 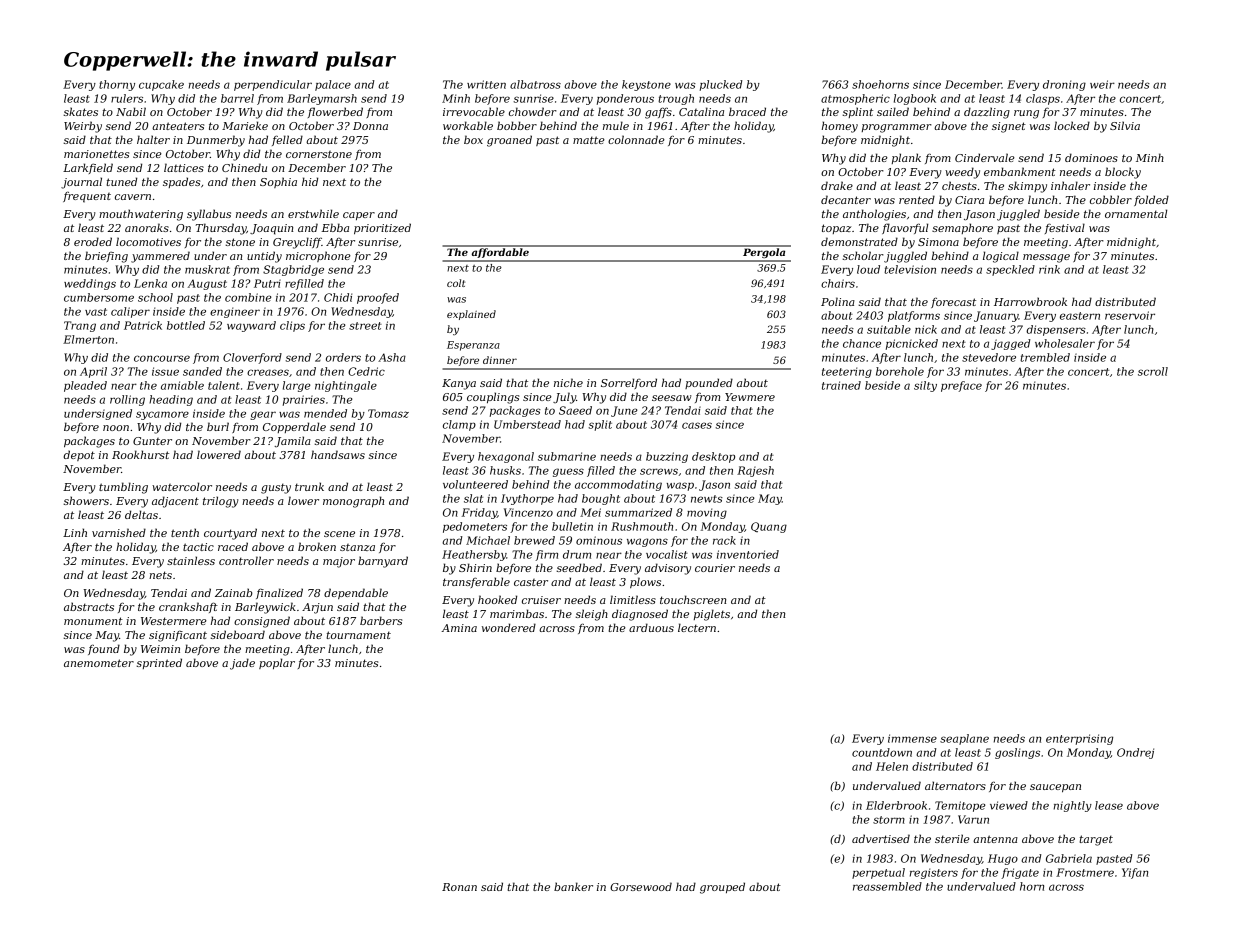 I want to click on handsaws, so click(x=338, y=454).
